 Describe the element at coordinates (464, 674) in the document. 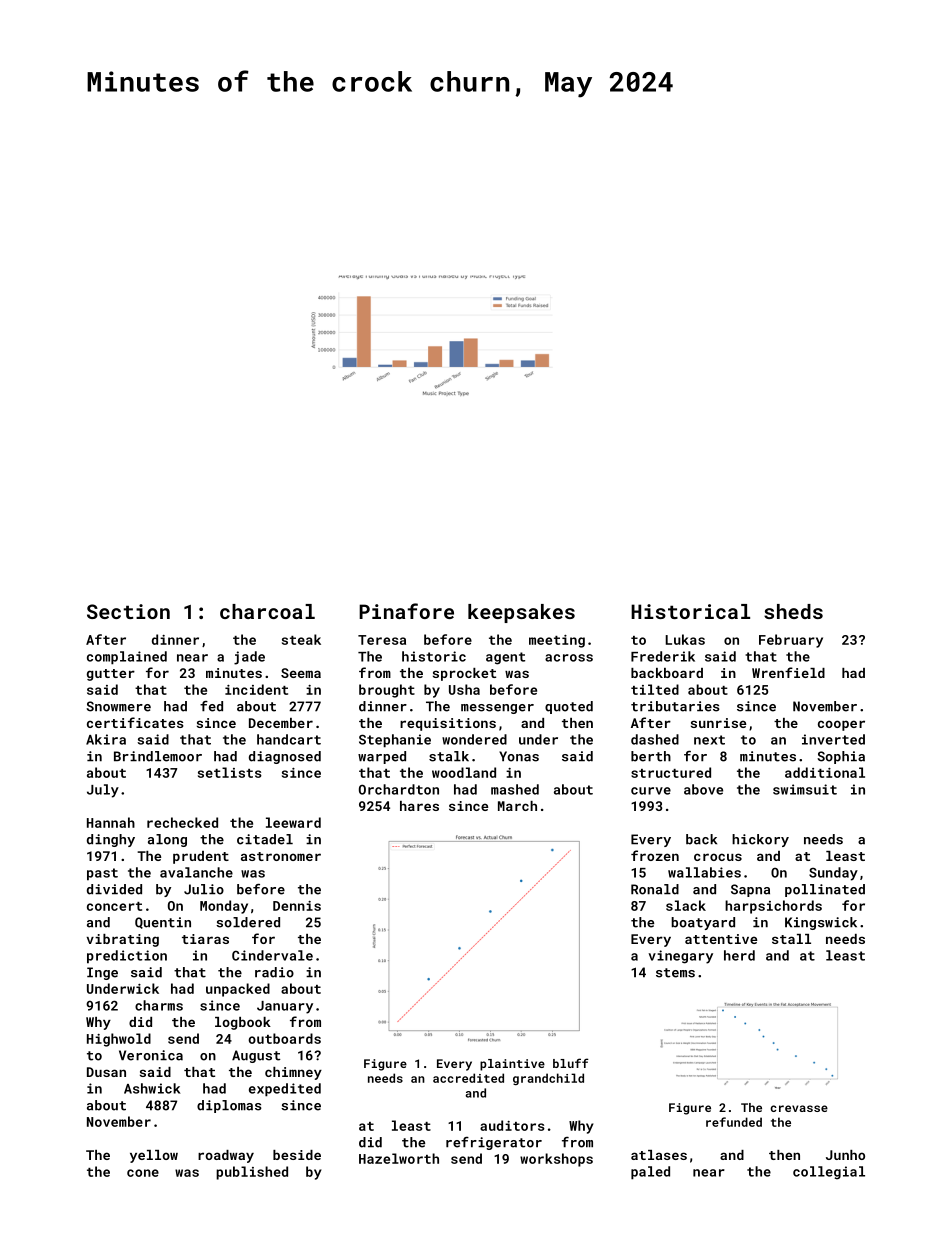

I see `sprocket` at that location.
